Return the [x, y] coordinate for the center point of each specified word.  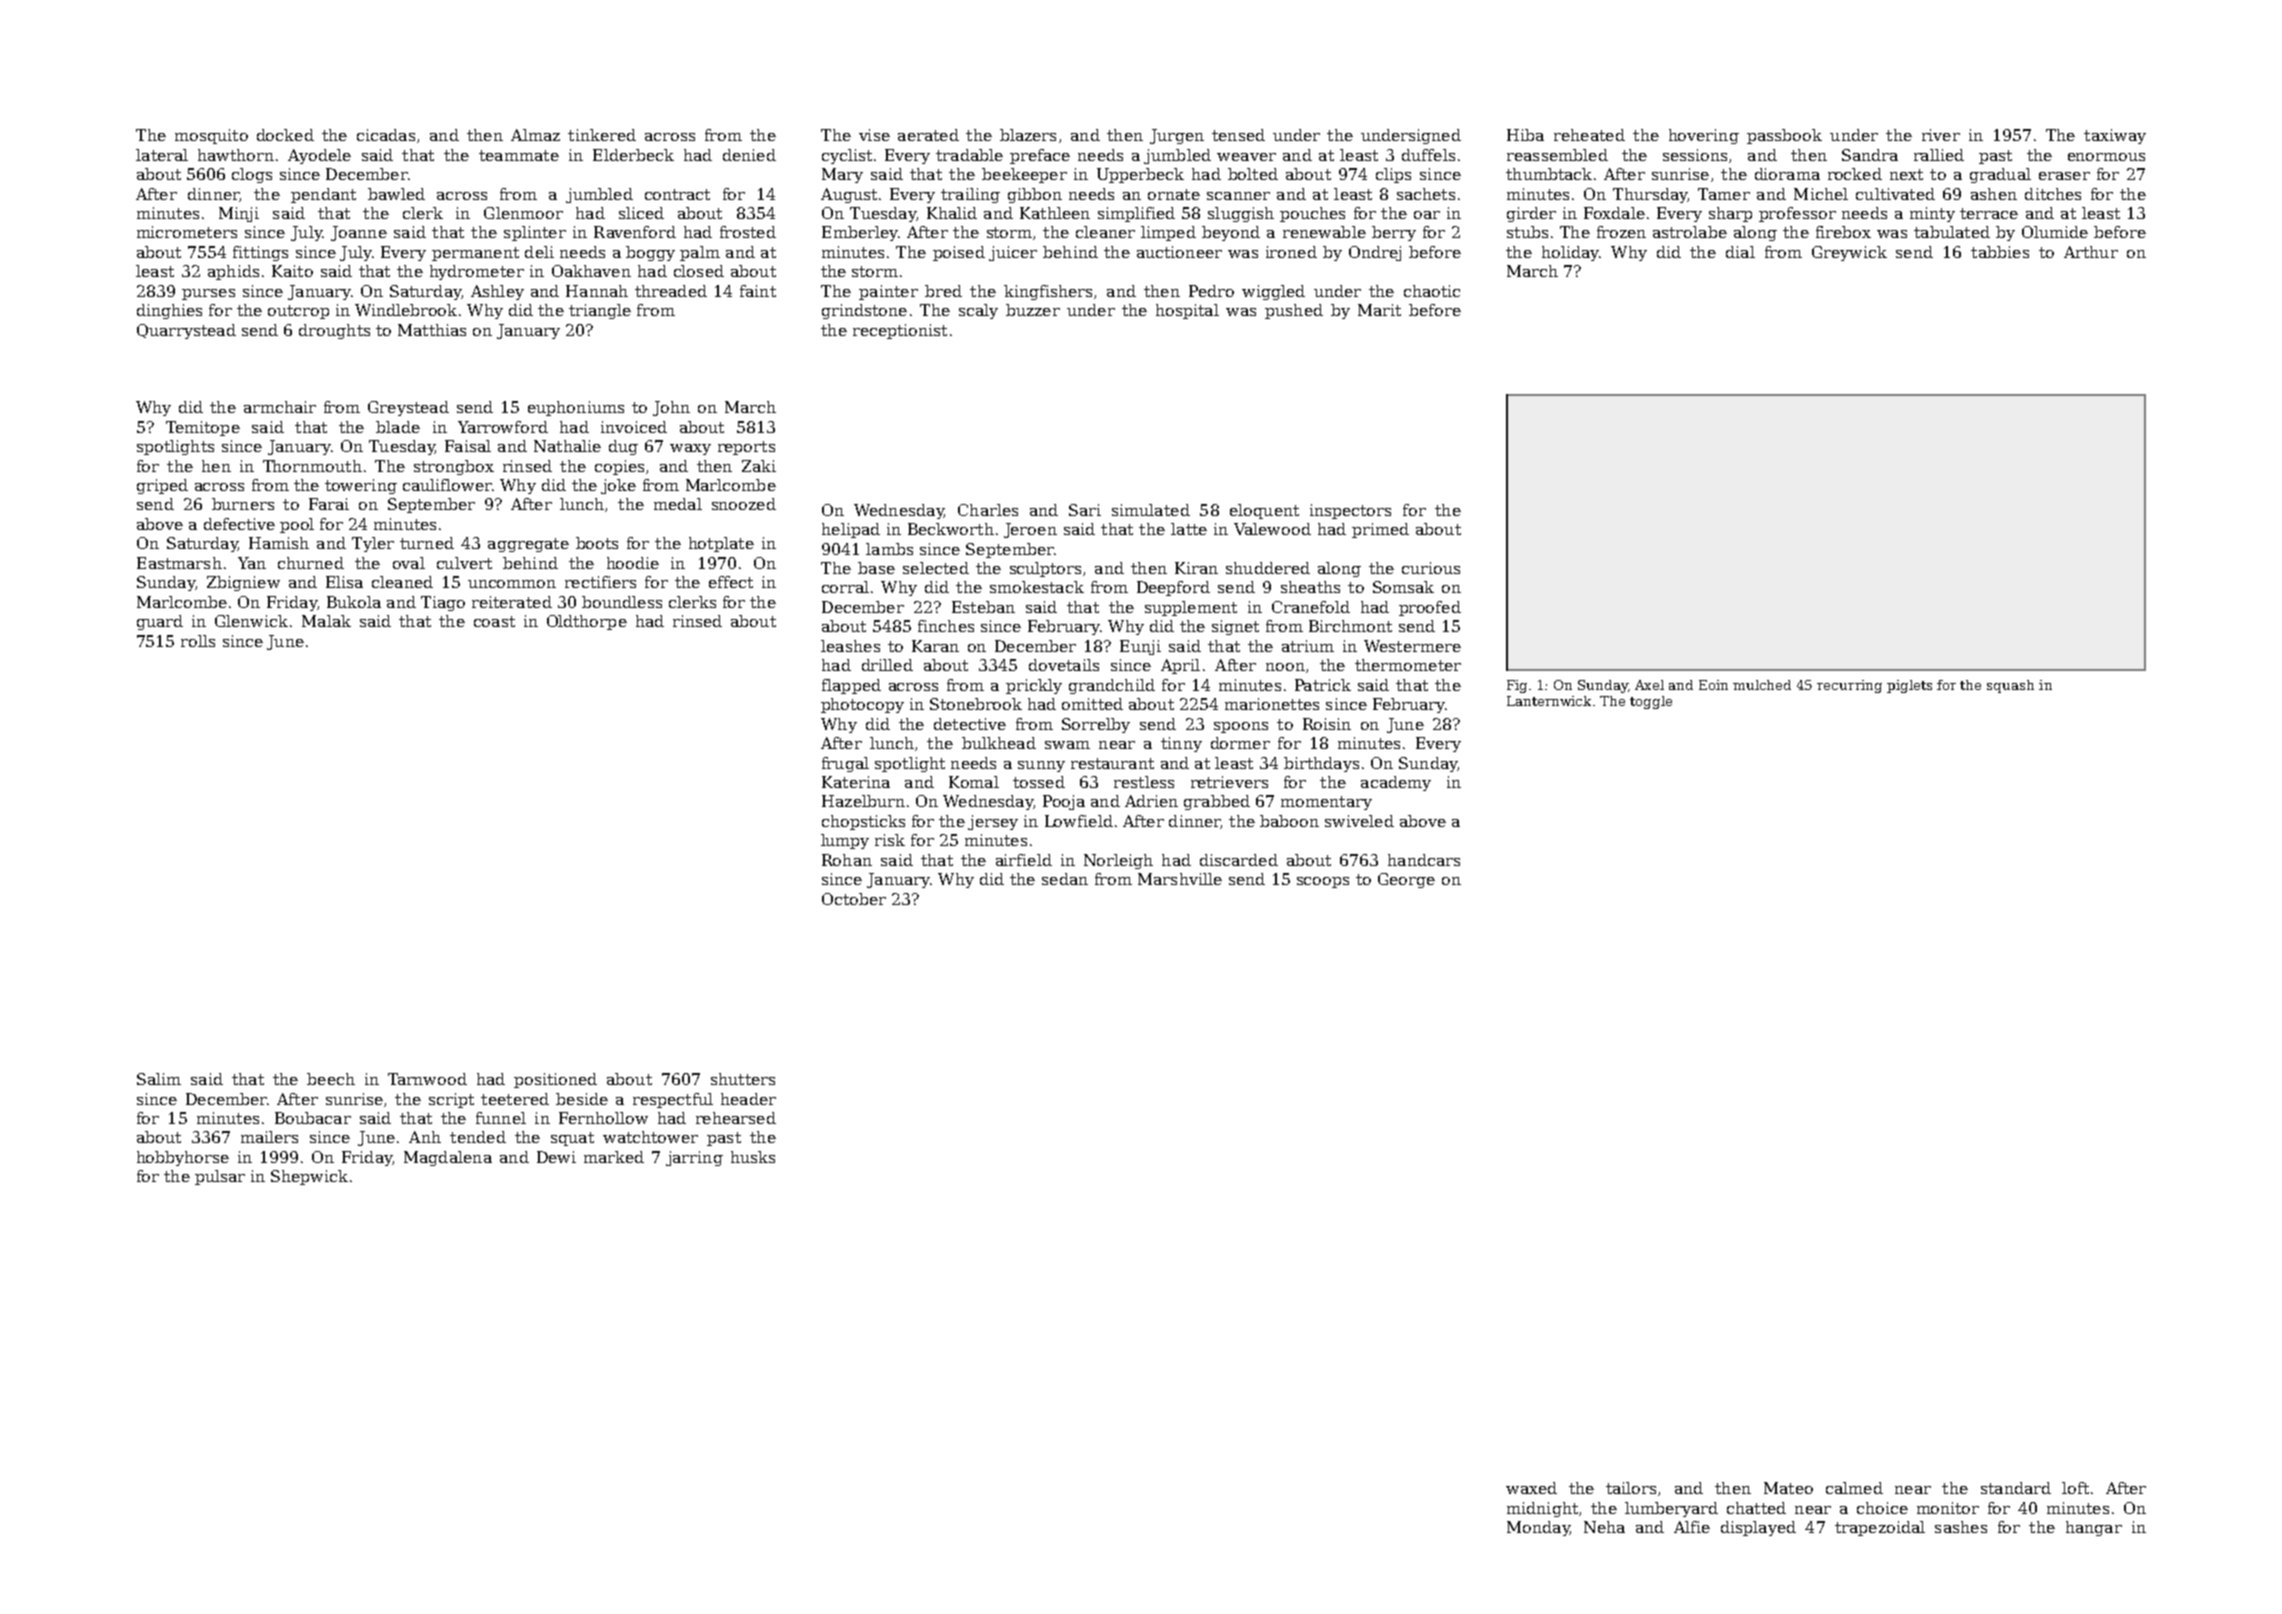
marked [614, 1157]
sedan [1065, 879]
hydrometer [477, 272]
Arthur [2091, 252]
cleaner [1105, 232]
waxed [1531, 1488]
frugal [845, 764]
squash [2010, 686]
